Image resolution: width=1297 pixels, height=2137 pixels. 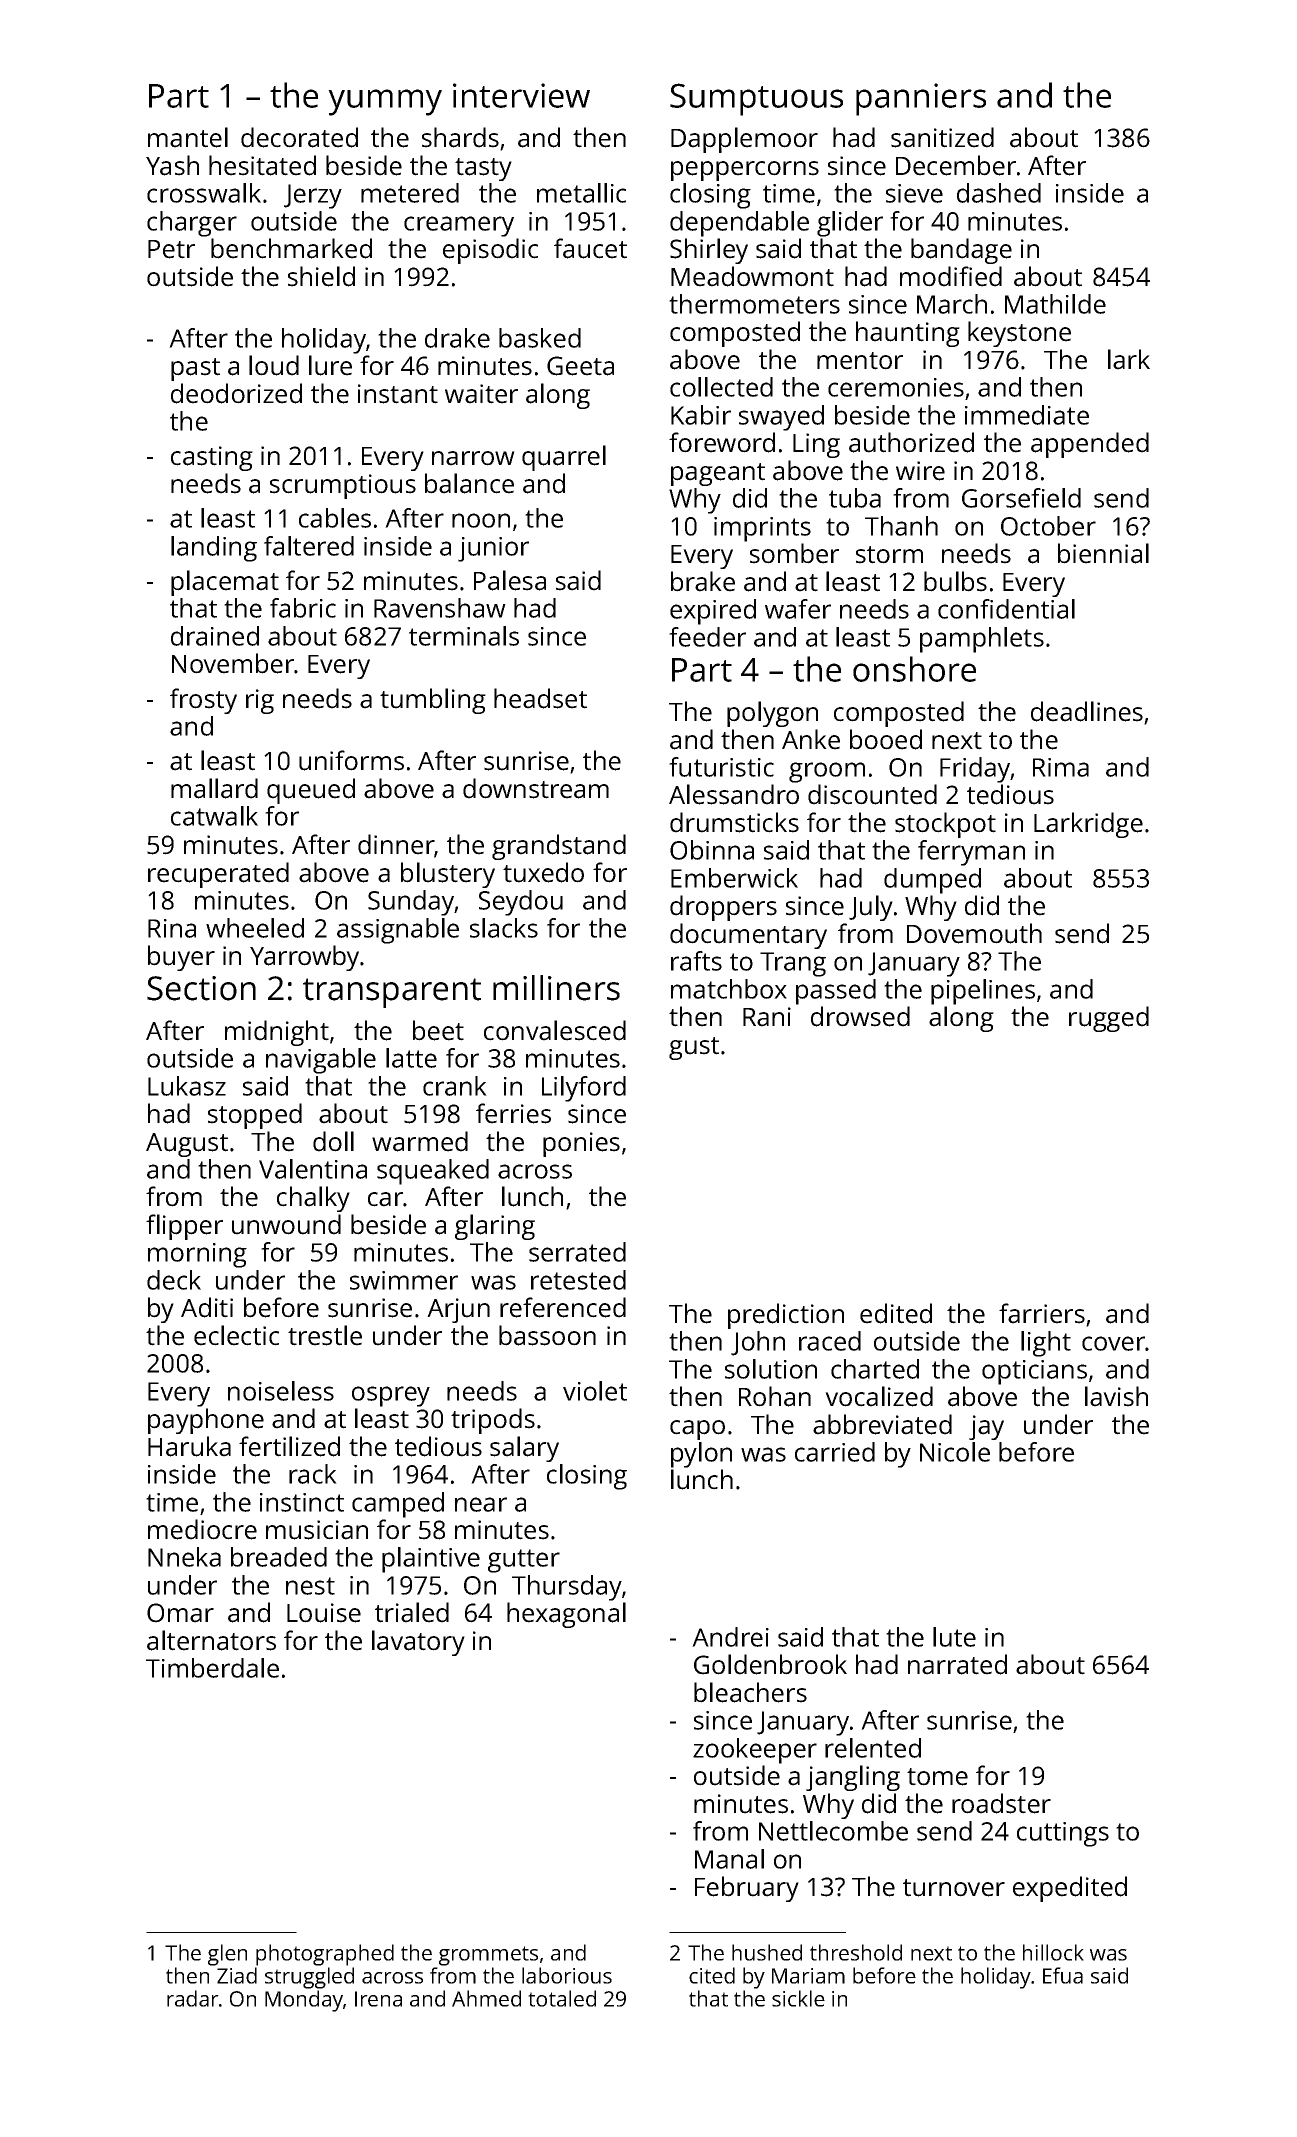 I want to click on lute, so click(x=954, y=1637).
